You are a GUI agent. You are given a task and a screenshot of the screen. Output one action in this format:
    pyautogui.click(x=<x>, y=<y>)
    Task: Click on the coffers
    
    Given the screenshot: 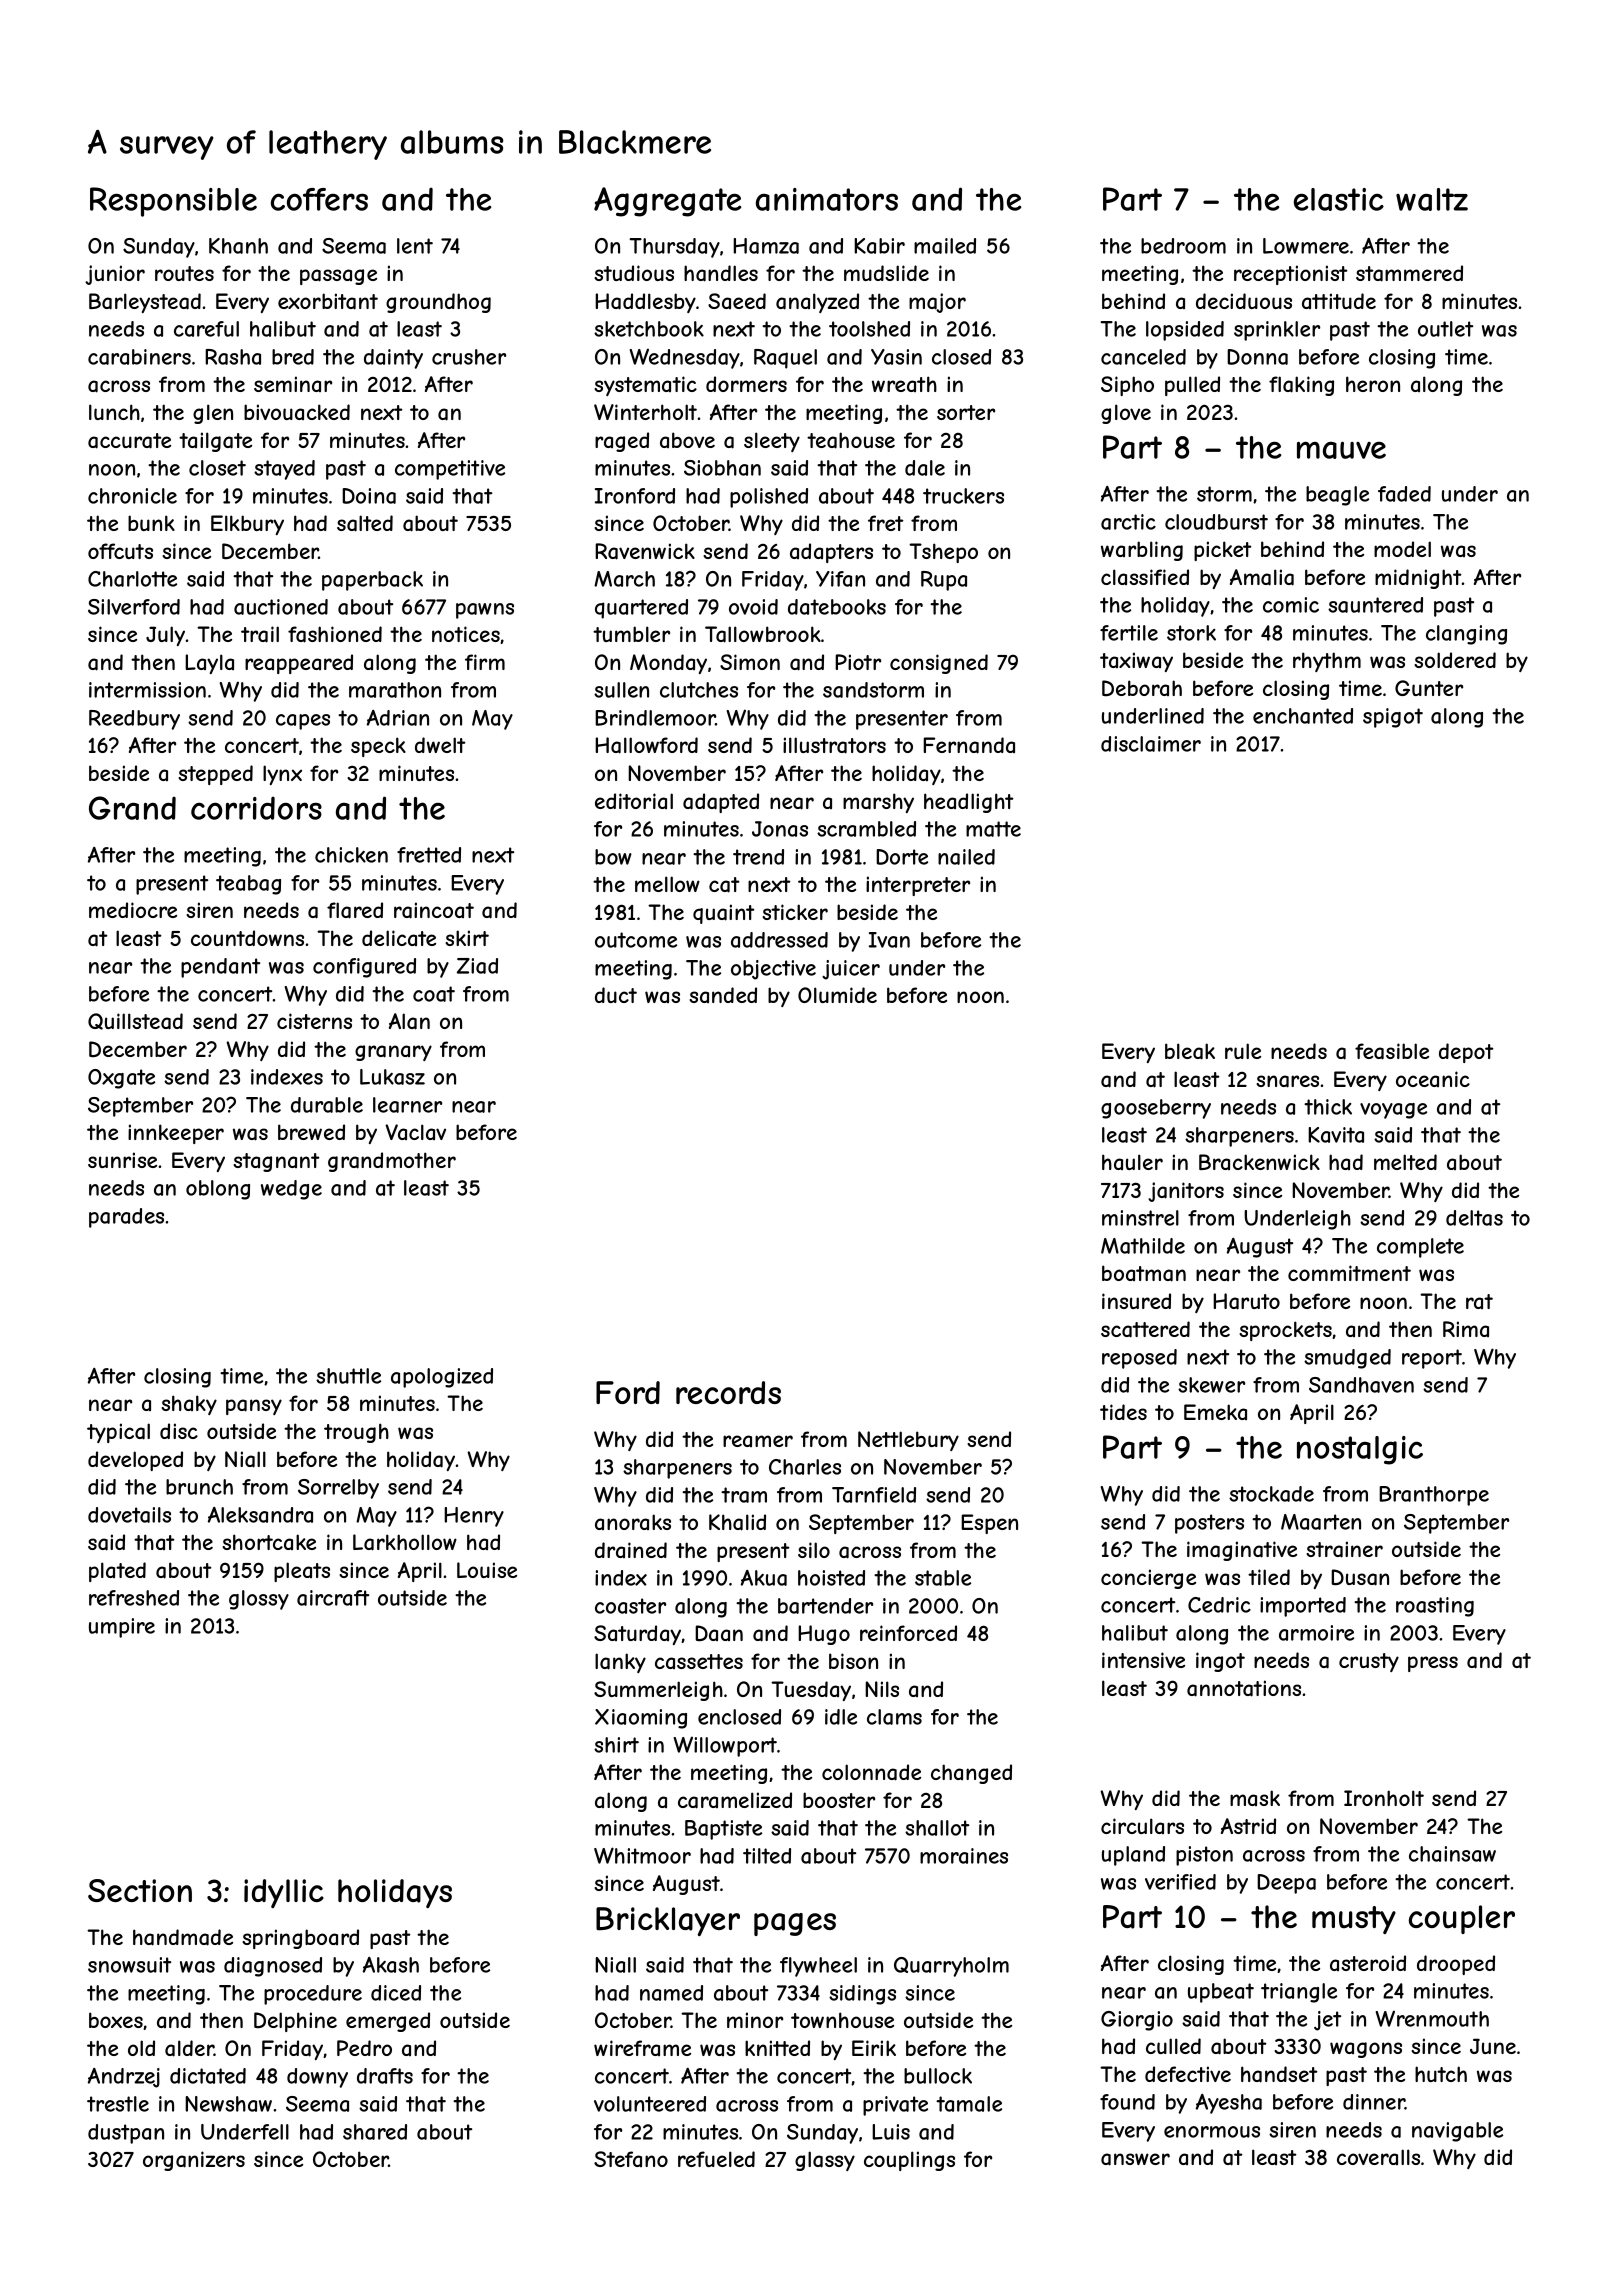 What is the action you would take?
    pyautogui.click(x=319, y=199)
